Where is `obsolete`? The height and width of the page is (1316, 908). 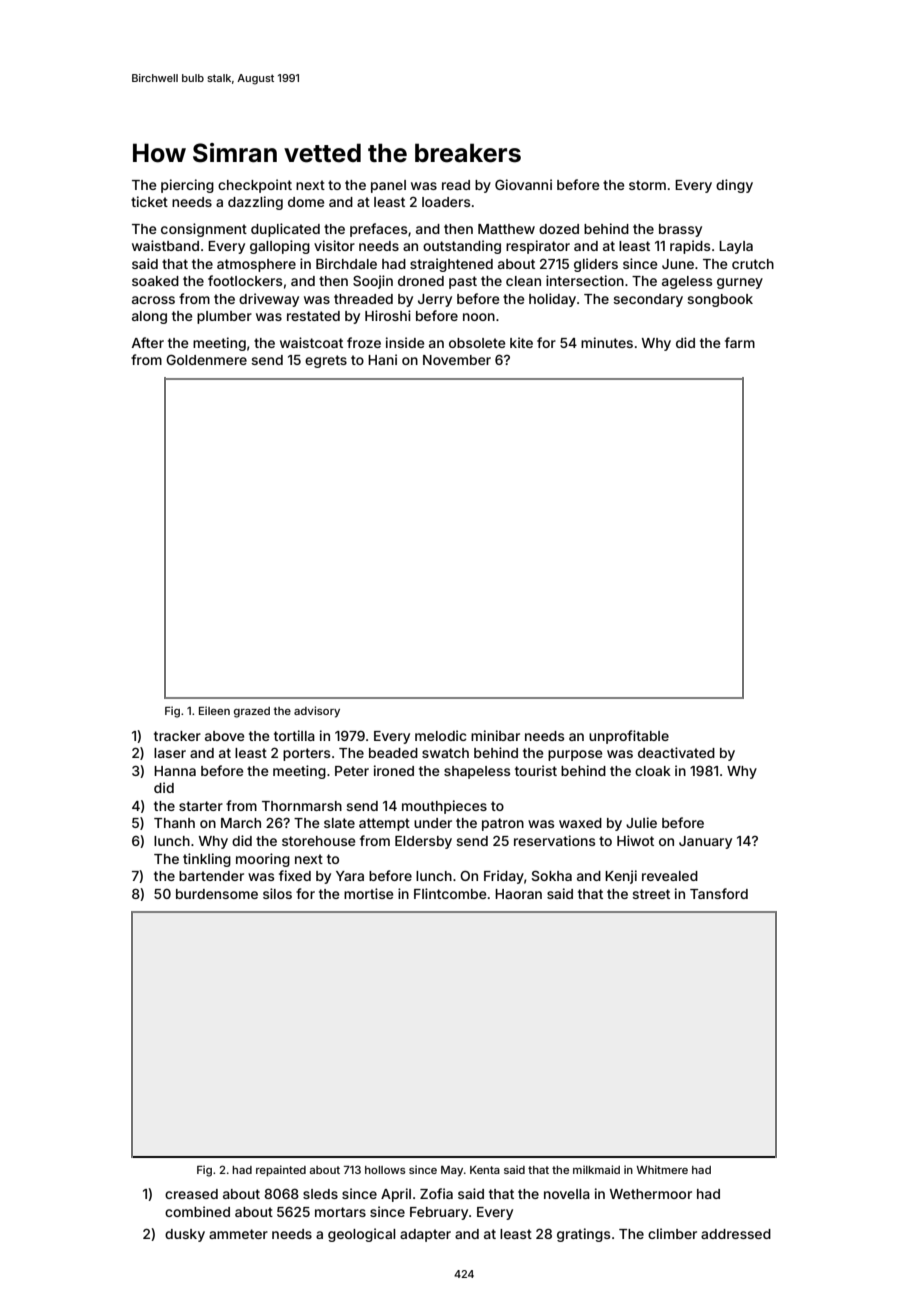 obsolete is located at coordinates (477, 343).
